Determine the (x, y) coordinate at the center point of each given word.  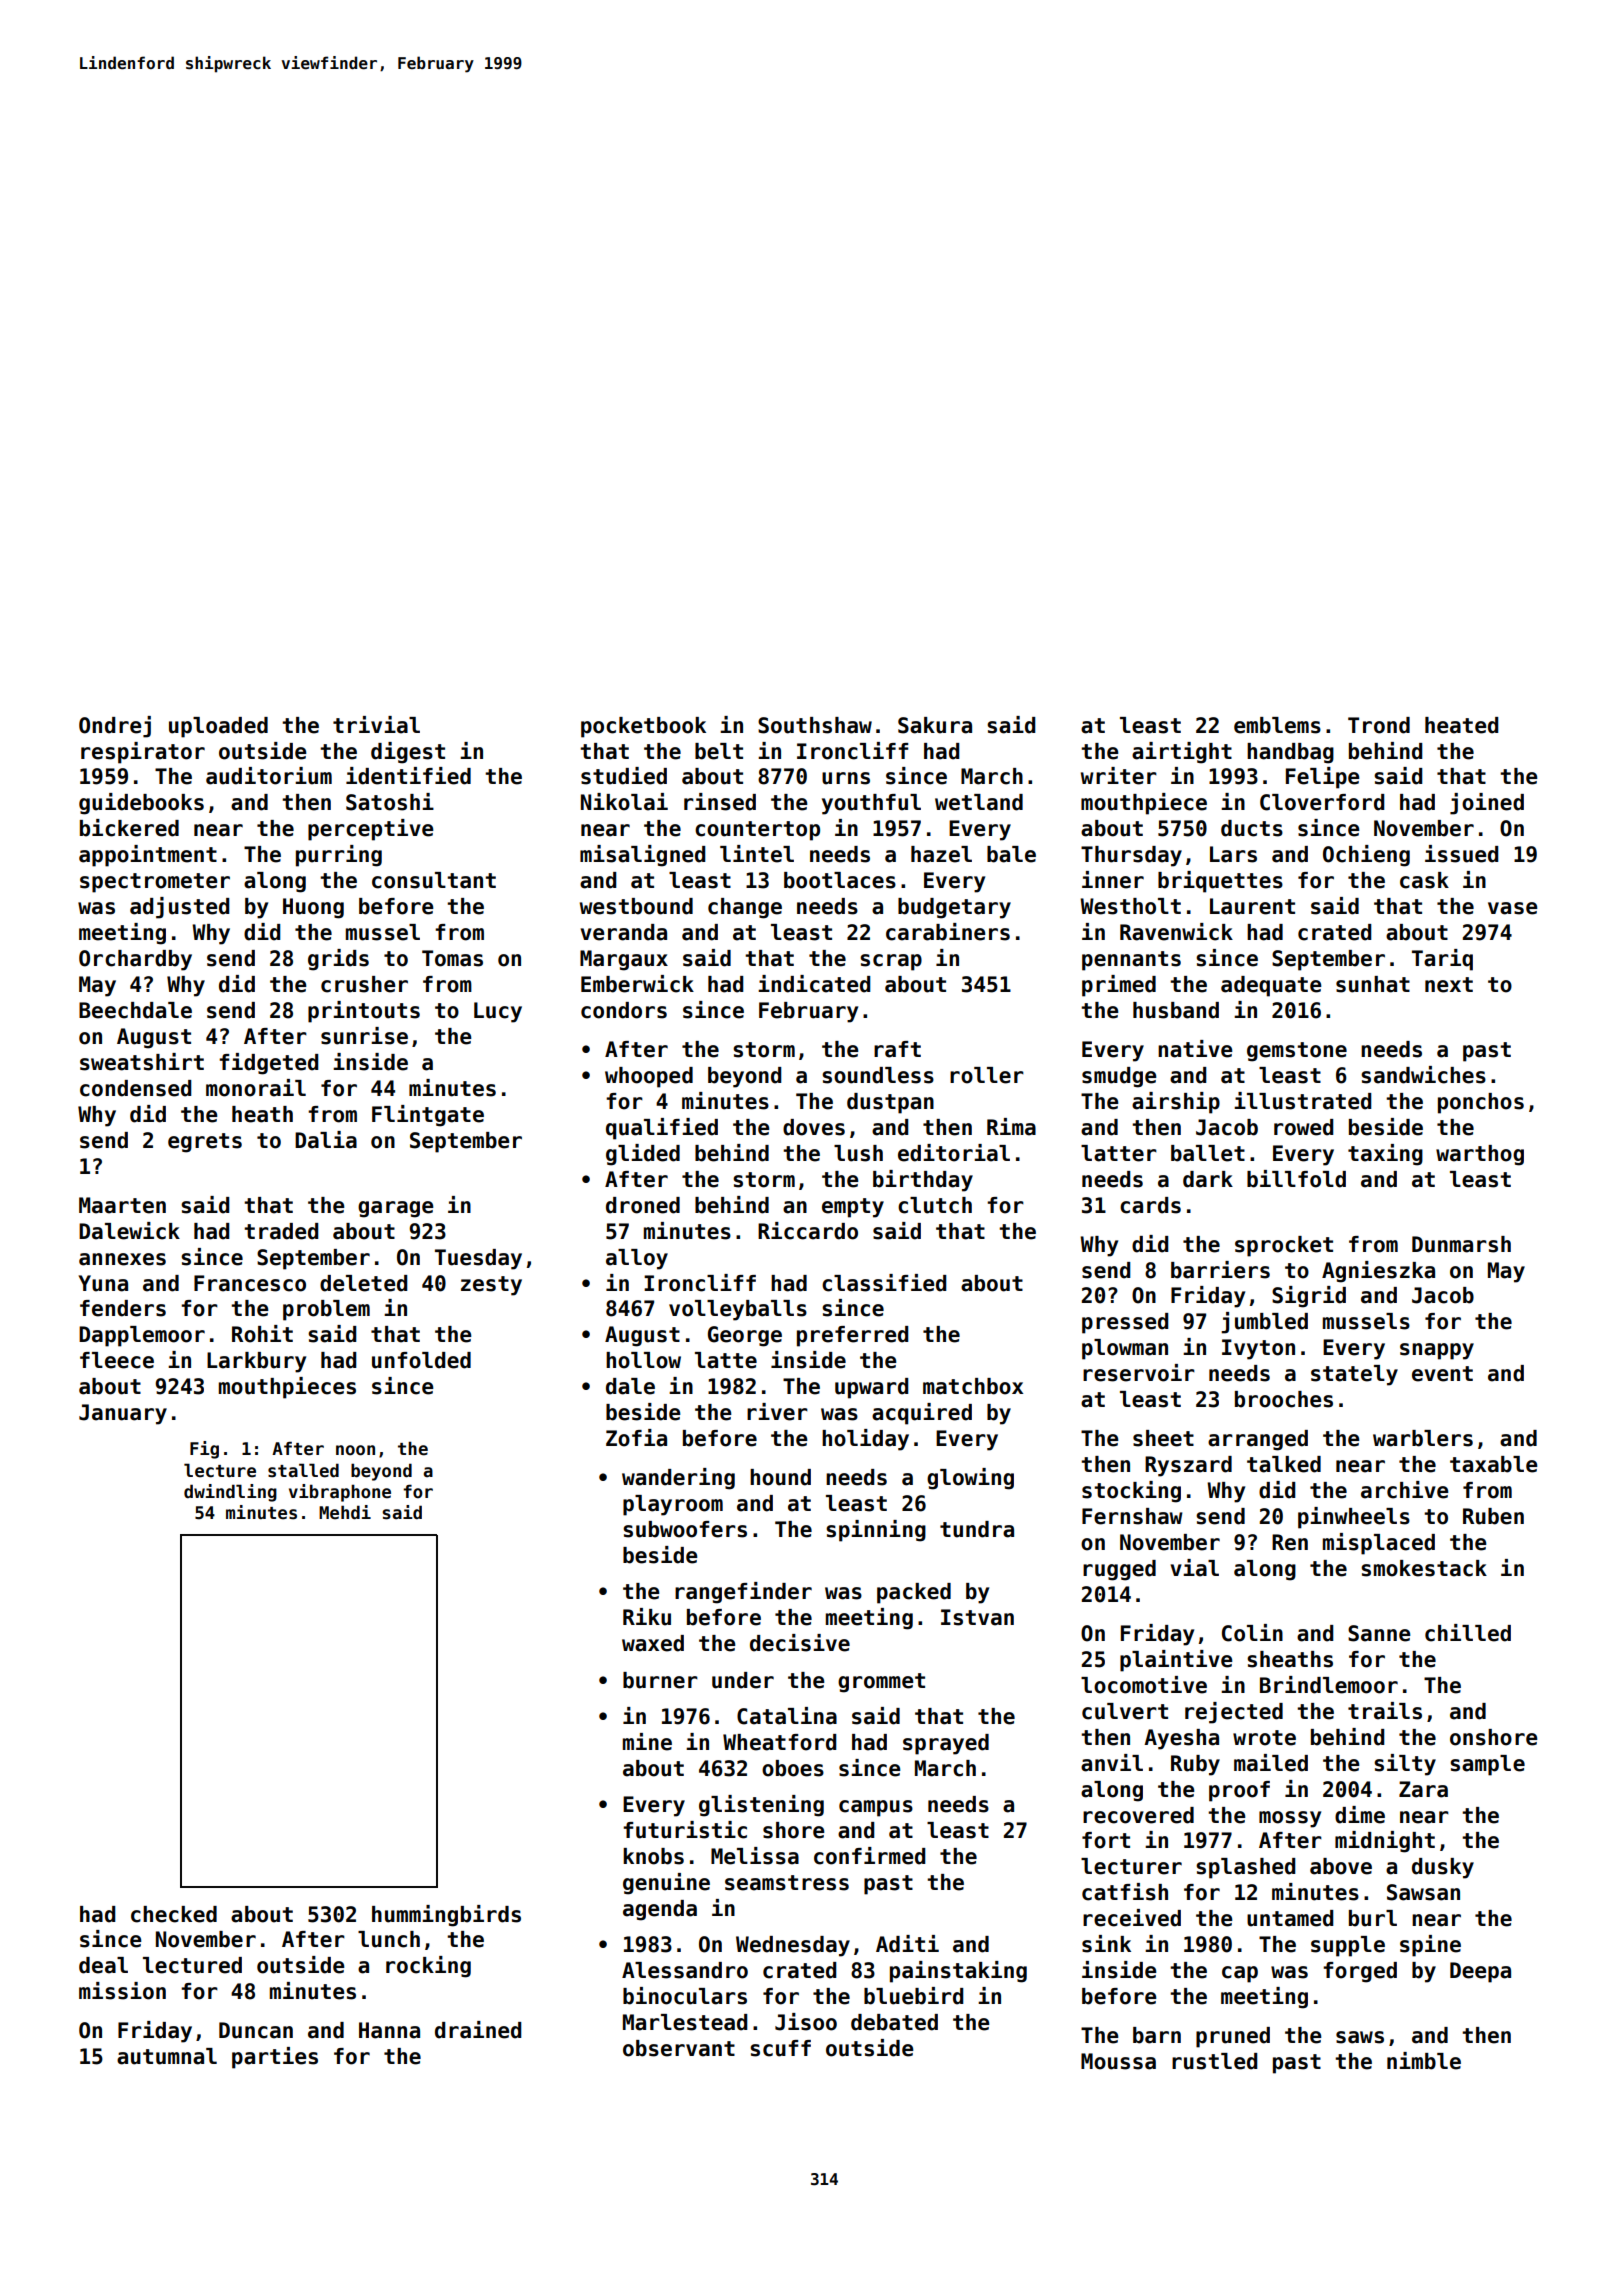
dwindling (230, 1493)
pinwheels (1354, 1518)
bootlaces (840, 880)
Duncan (256, 2030)
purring (339, 856)
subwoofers (685, 1529)
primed (1119, 986)
